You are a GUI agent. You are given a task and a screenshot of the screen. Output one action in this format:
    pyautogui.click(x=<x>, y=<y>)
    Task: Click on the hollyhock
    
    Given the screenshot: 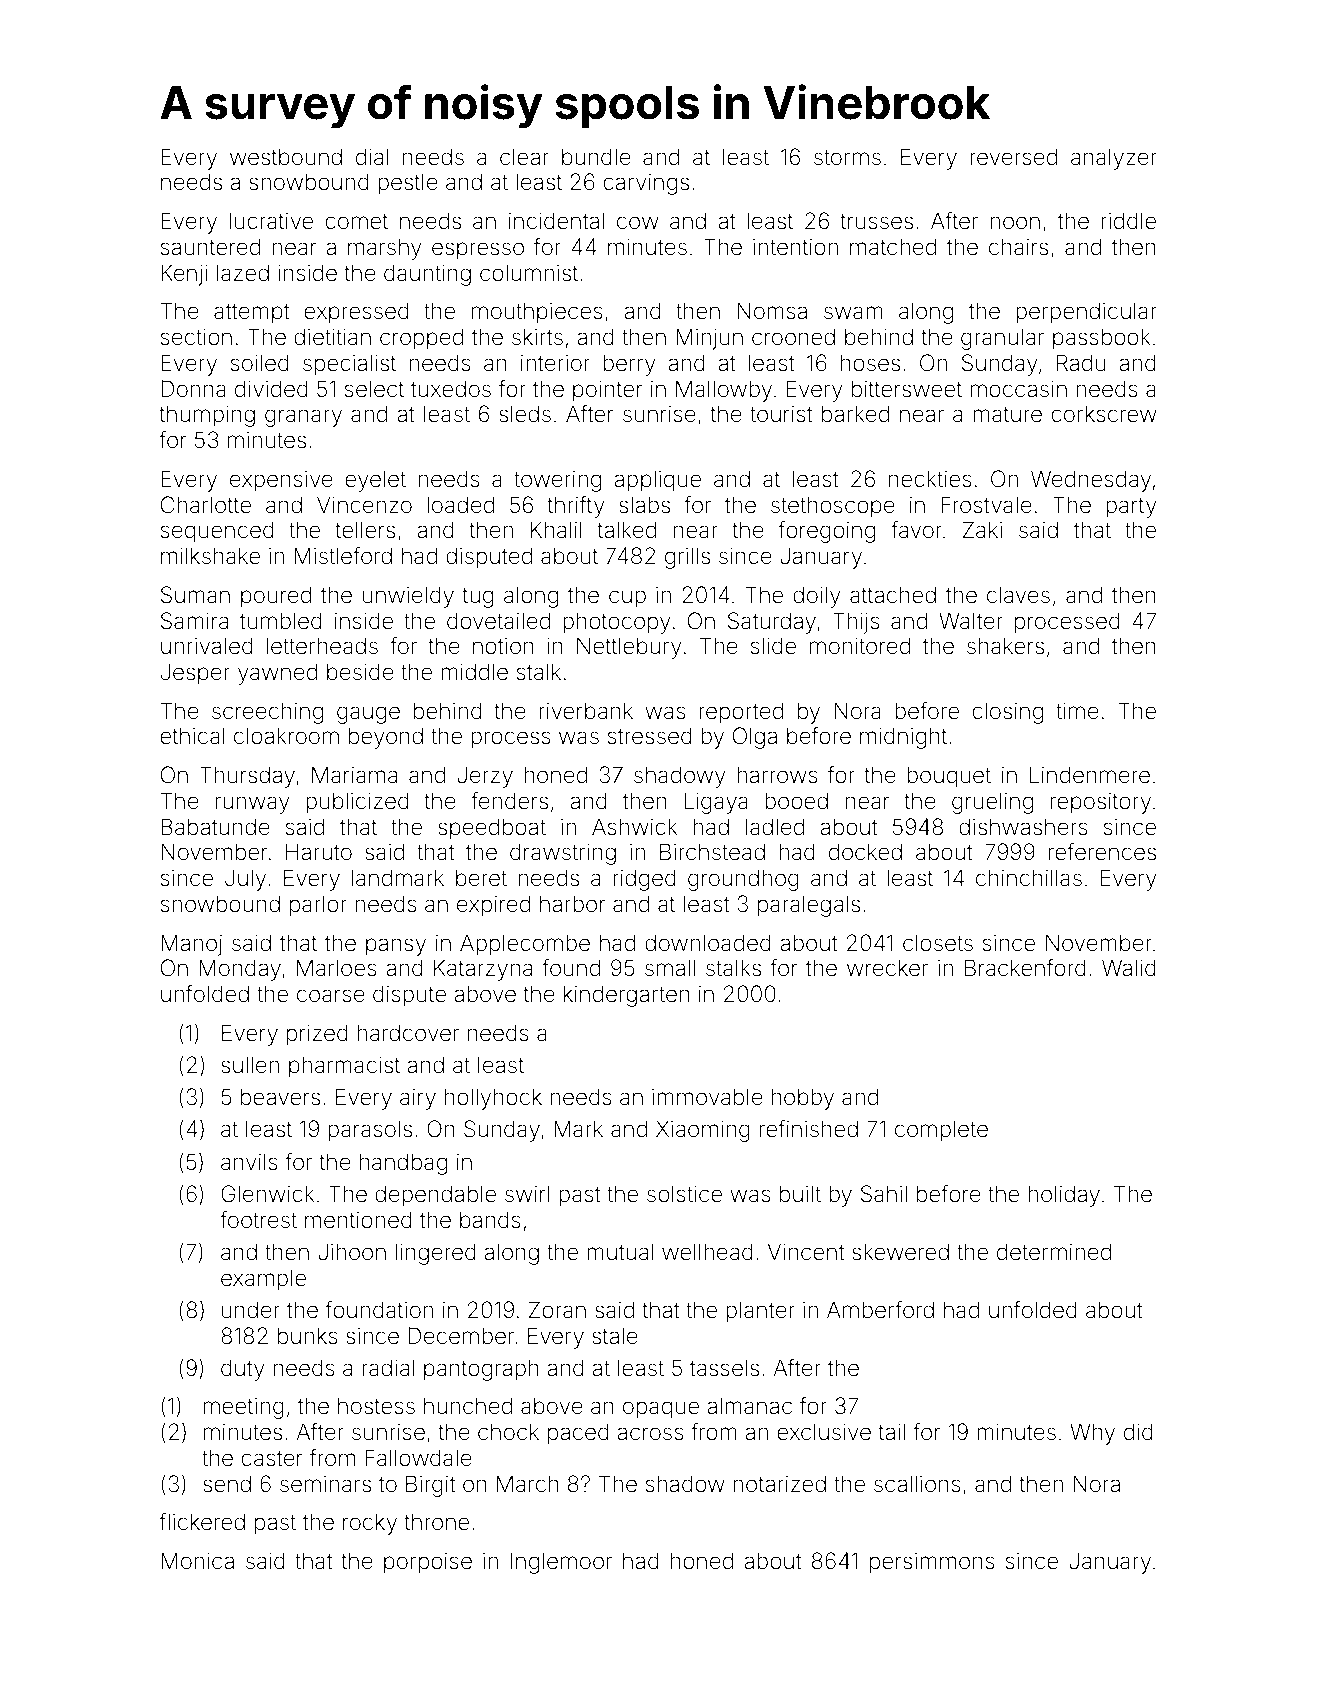 What is the action you would take?
    pyautogui.click(x=493, y=1099)
